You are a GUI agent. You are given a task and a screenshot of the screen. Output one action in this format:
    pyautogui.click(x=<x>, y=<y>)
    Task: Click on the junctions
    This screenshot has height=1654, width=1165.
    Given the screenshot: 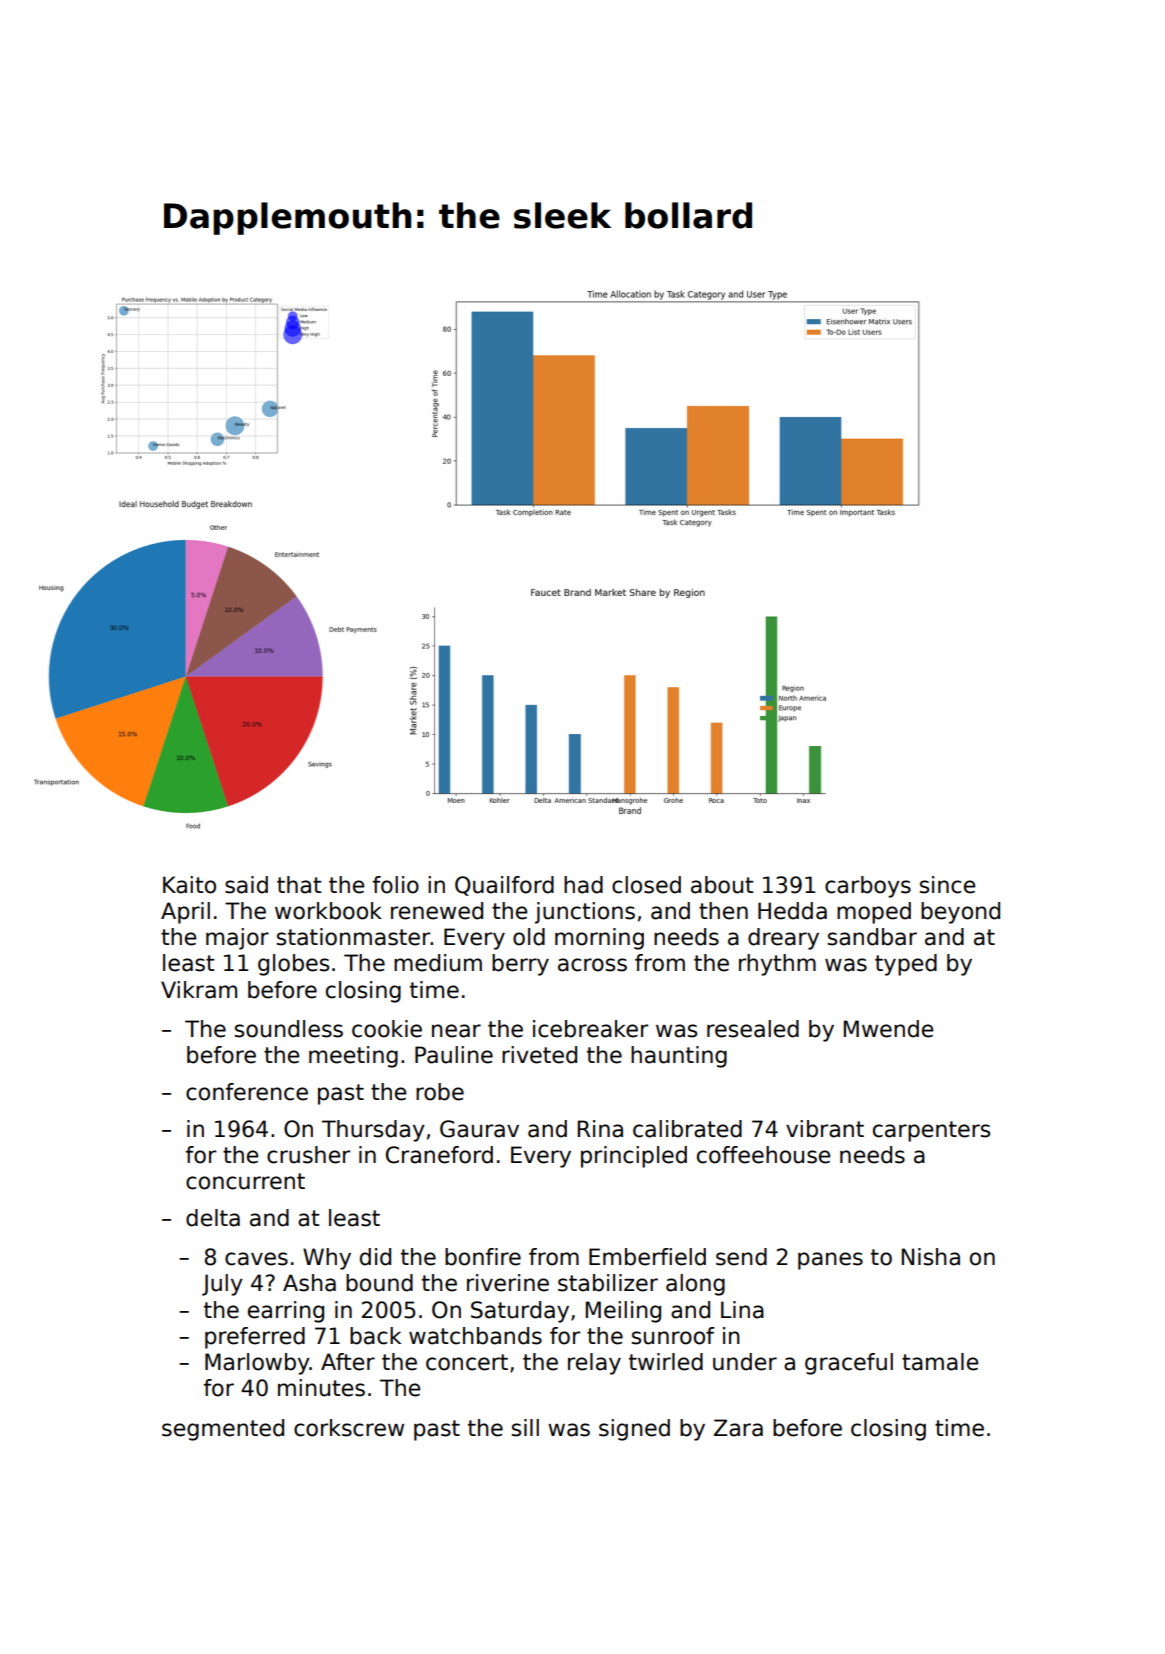 What is the action you would take?
    pyautogui.click(x=585, y=913)
